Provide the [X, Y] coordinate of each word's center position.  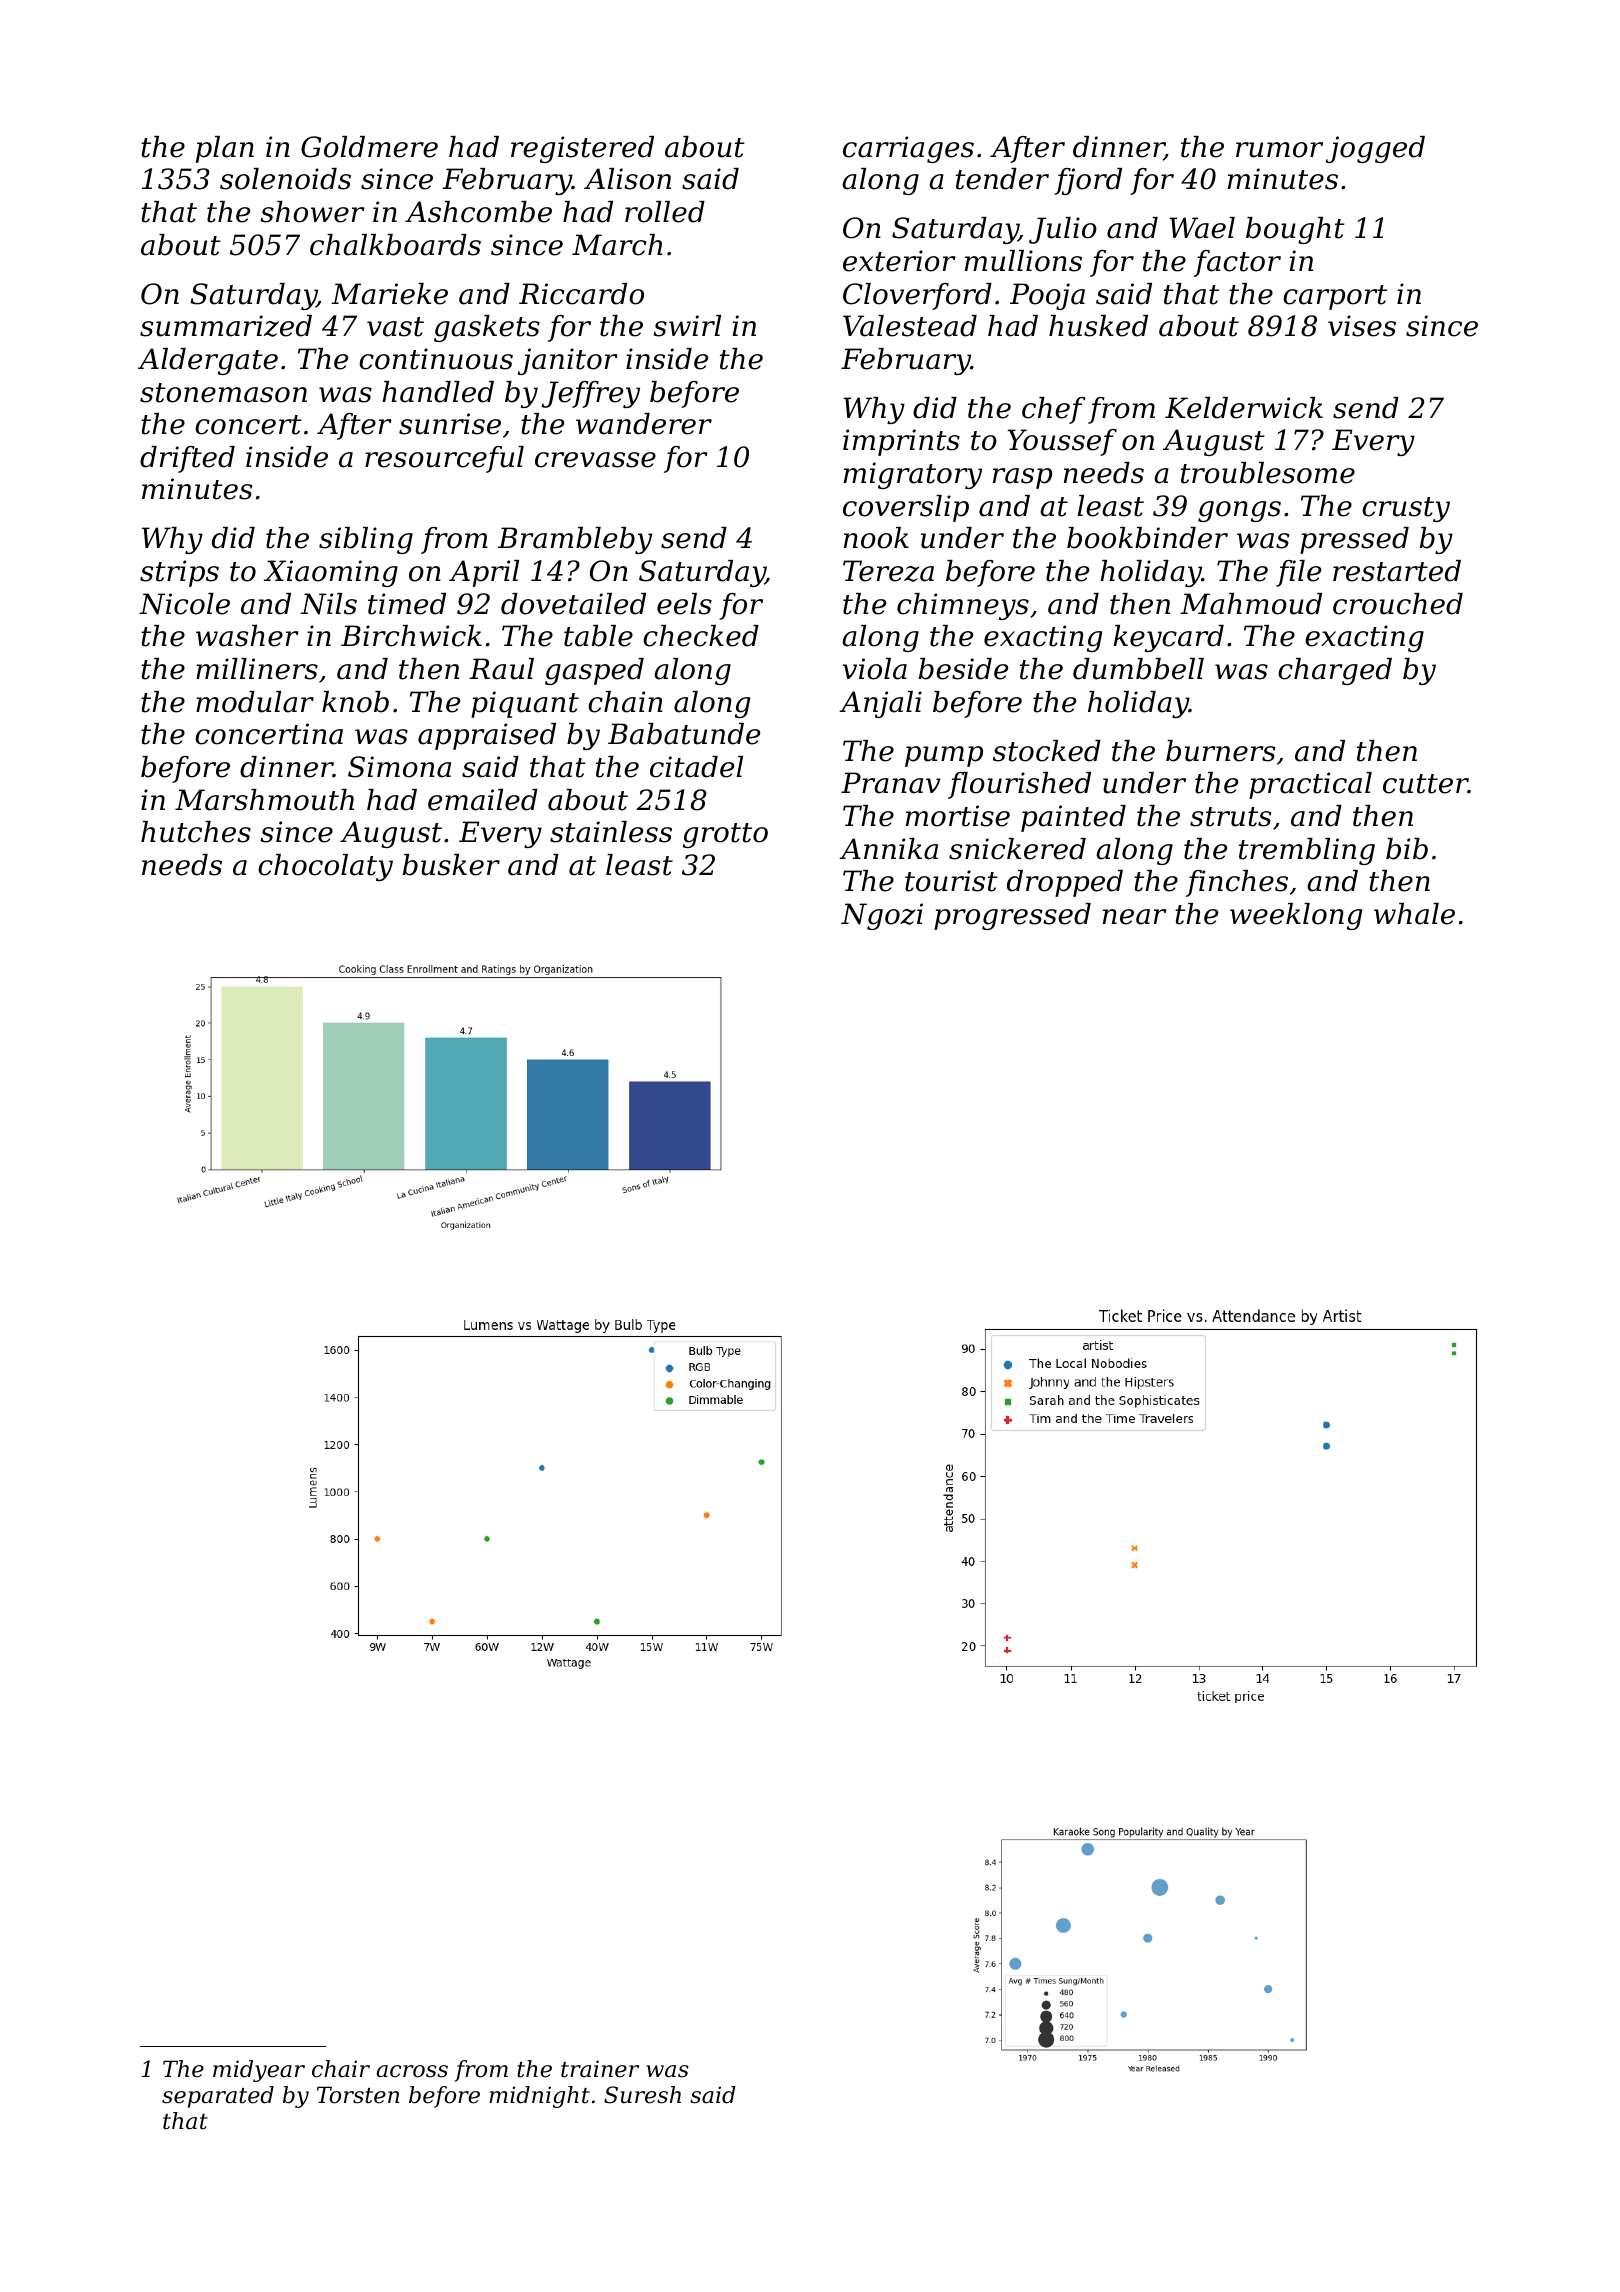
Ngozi [882, 916]
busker [451, 865]
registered [582, 149]
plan [225, 149]
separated [218, 2097]
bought [1295, 230]
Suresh [642, 2095]
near [1135, 917]
